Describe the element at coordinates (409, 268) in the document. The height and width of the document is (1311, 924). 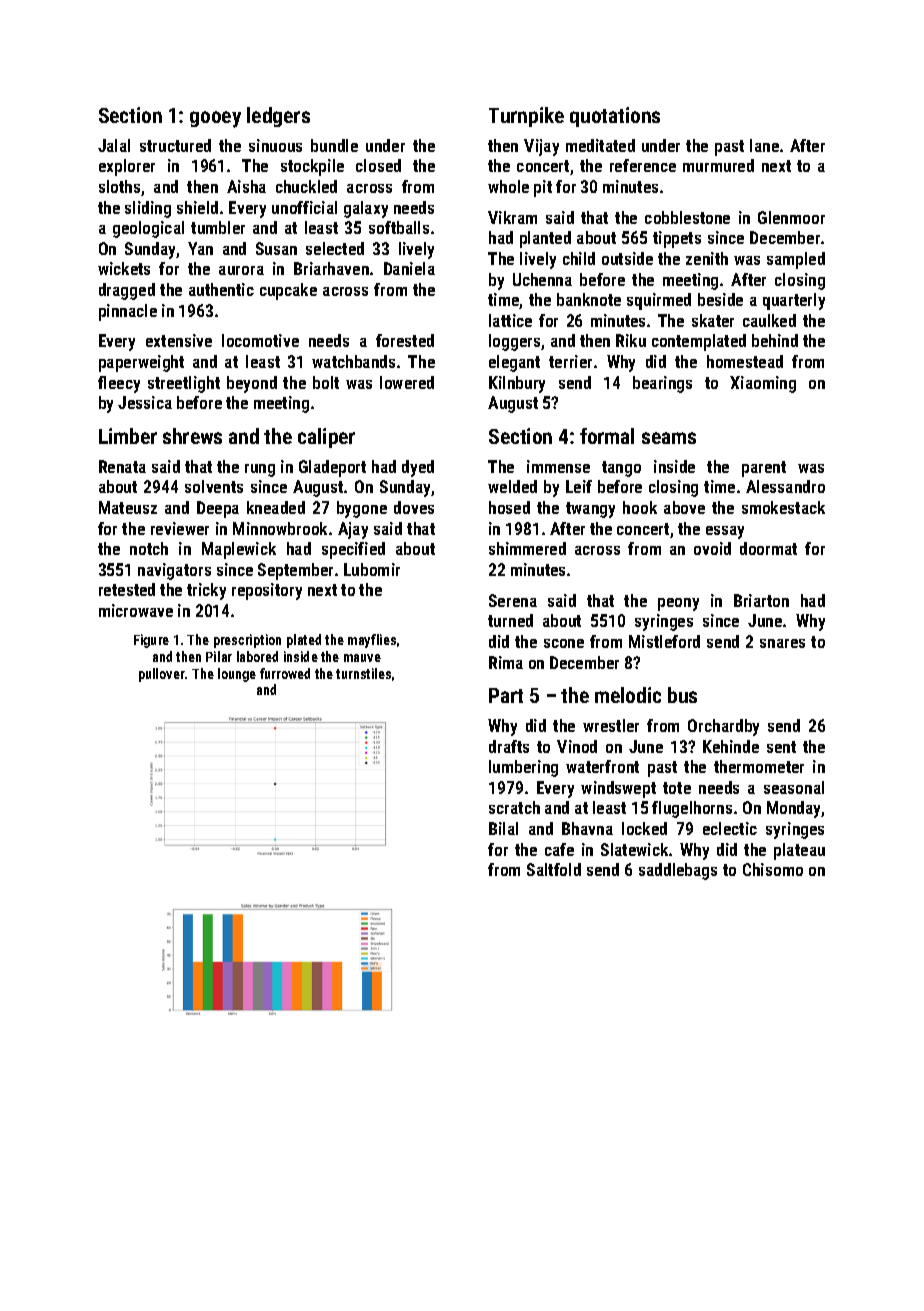
I see `Daniela` at that location.
